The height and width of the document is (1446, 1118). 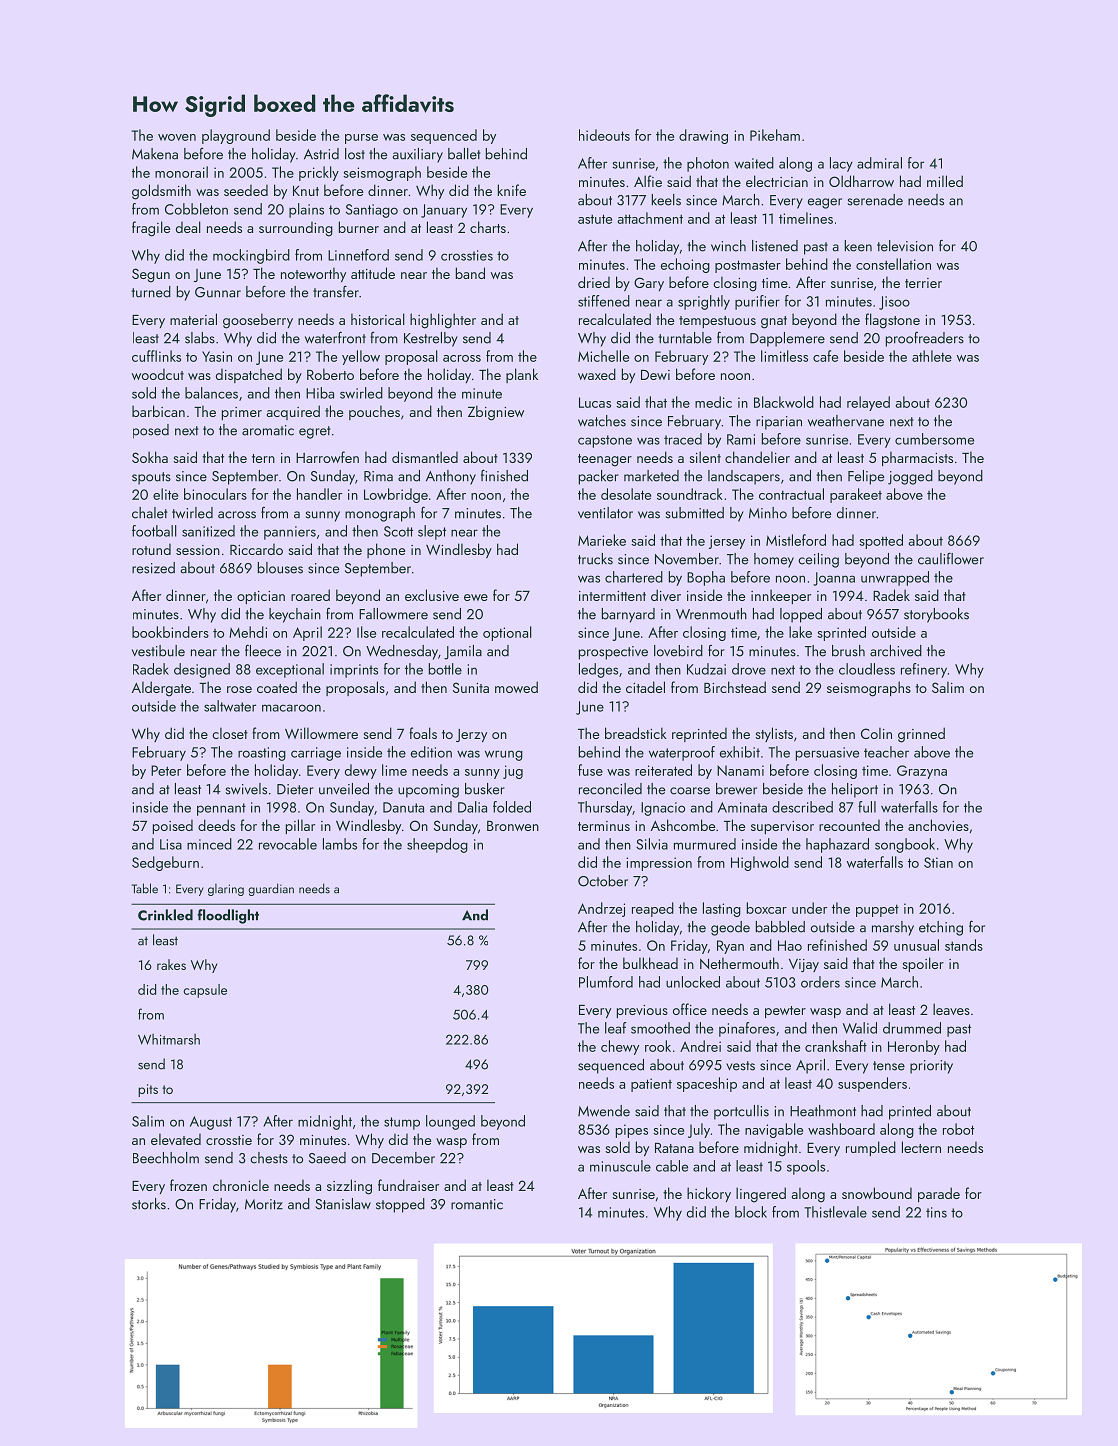 I want to click on guardian, so click(x=271, y=889).
